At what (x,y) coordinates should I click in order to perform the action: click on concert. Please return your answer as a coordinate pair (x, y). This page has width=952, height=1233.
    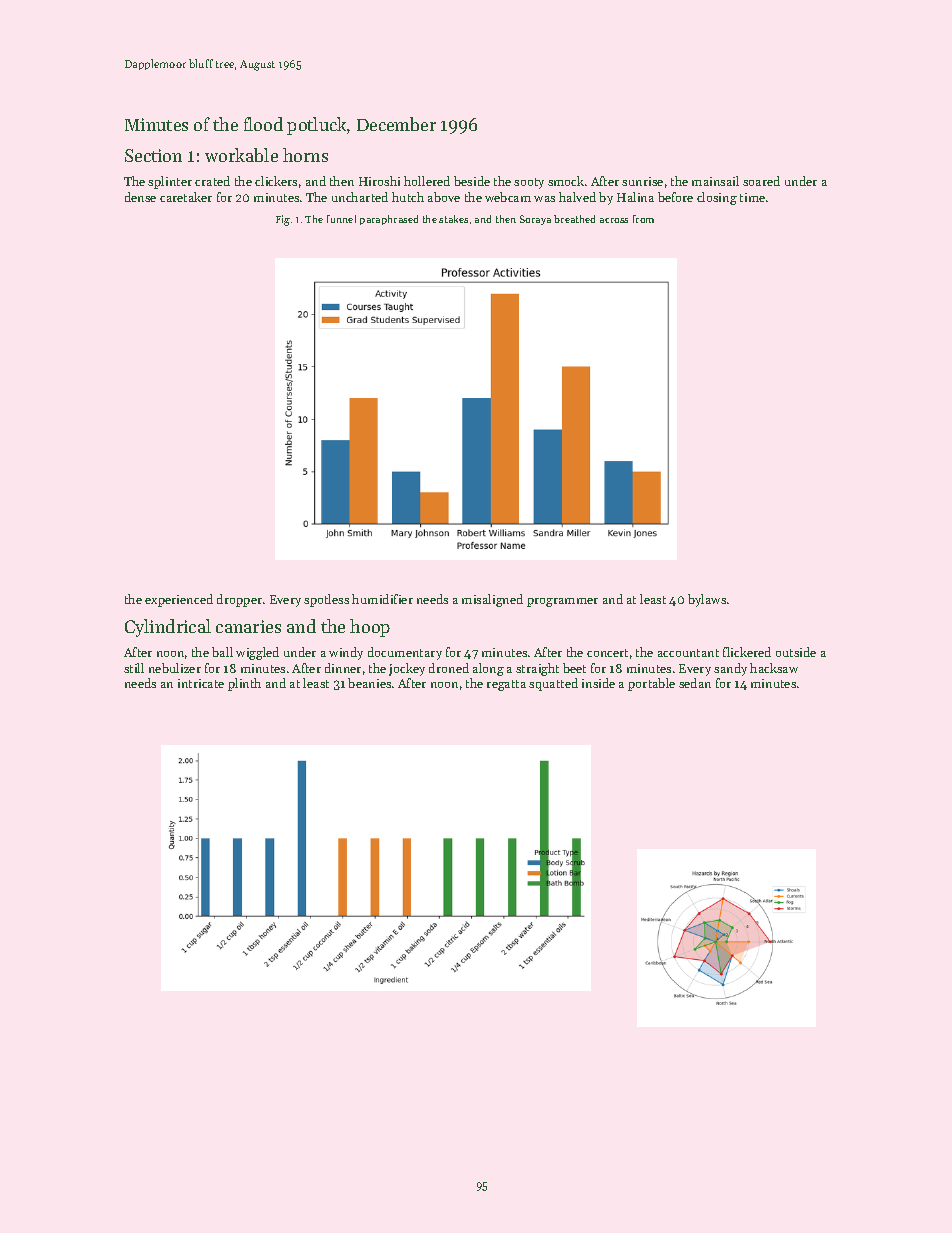
    Looking at the image, I should click on (607, 653).
